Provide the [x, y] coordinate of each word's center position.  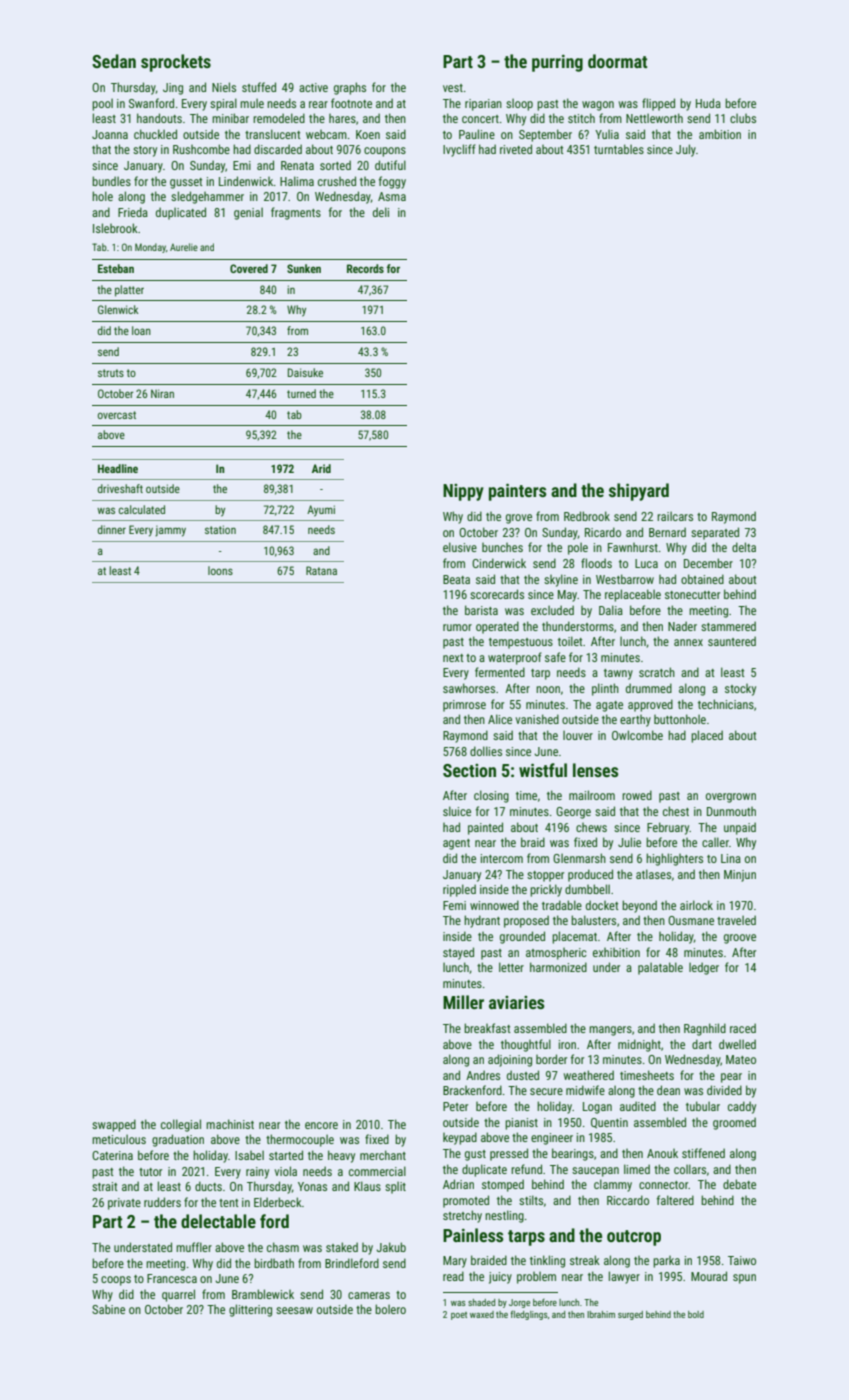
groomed [734, 1123]
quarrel [178, 1295]
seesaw [294, 1310]
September [545, 135]
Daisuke [305, 372]
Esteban [116, 268]
